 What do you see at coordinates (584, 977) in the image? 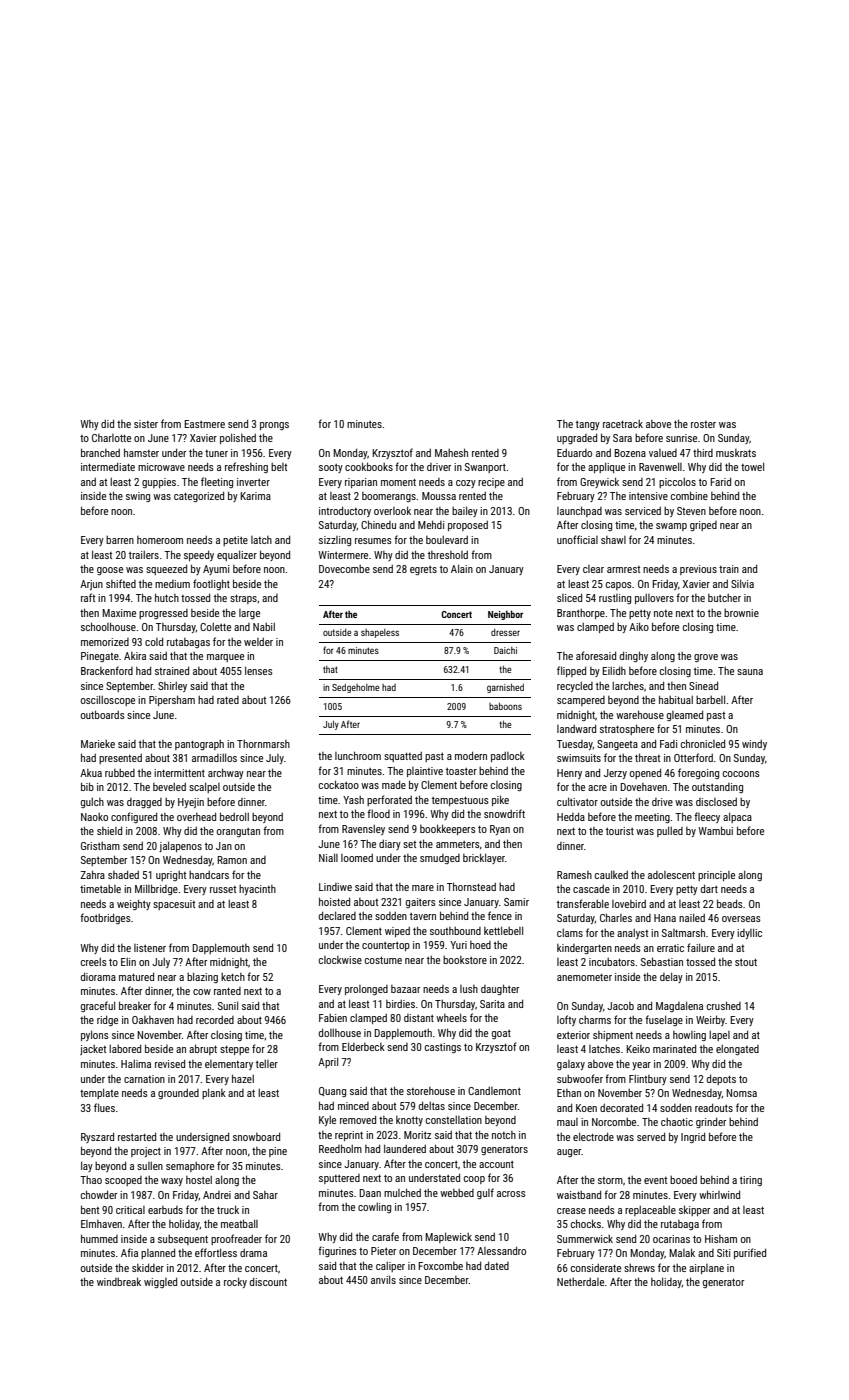
I see `anemometer` at bounding box center [584, 977].
